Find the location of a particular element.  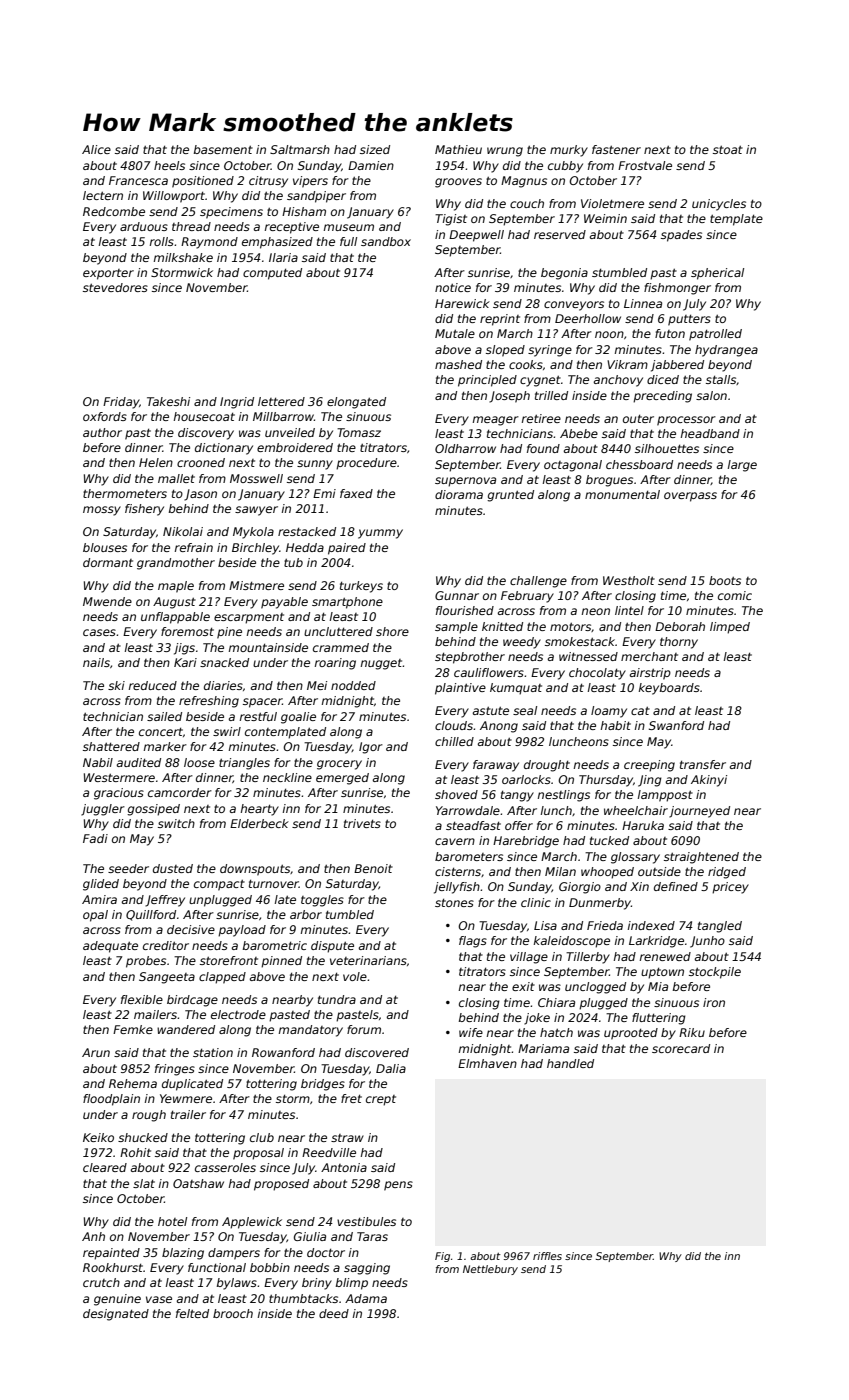

dormant is located at coordinates (108, 562).
